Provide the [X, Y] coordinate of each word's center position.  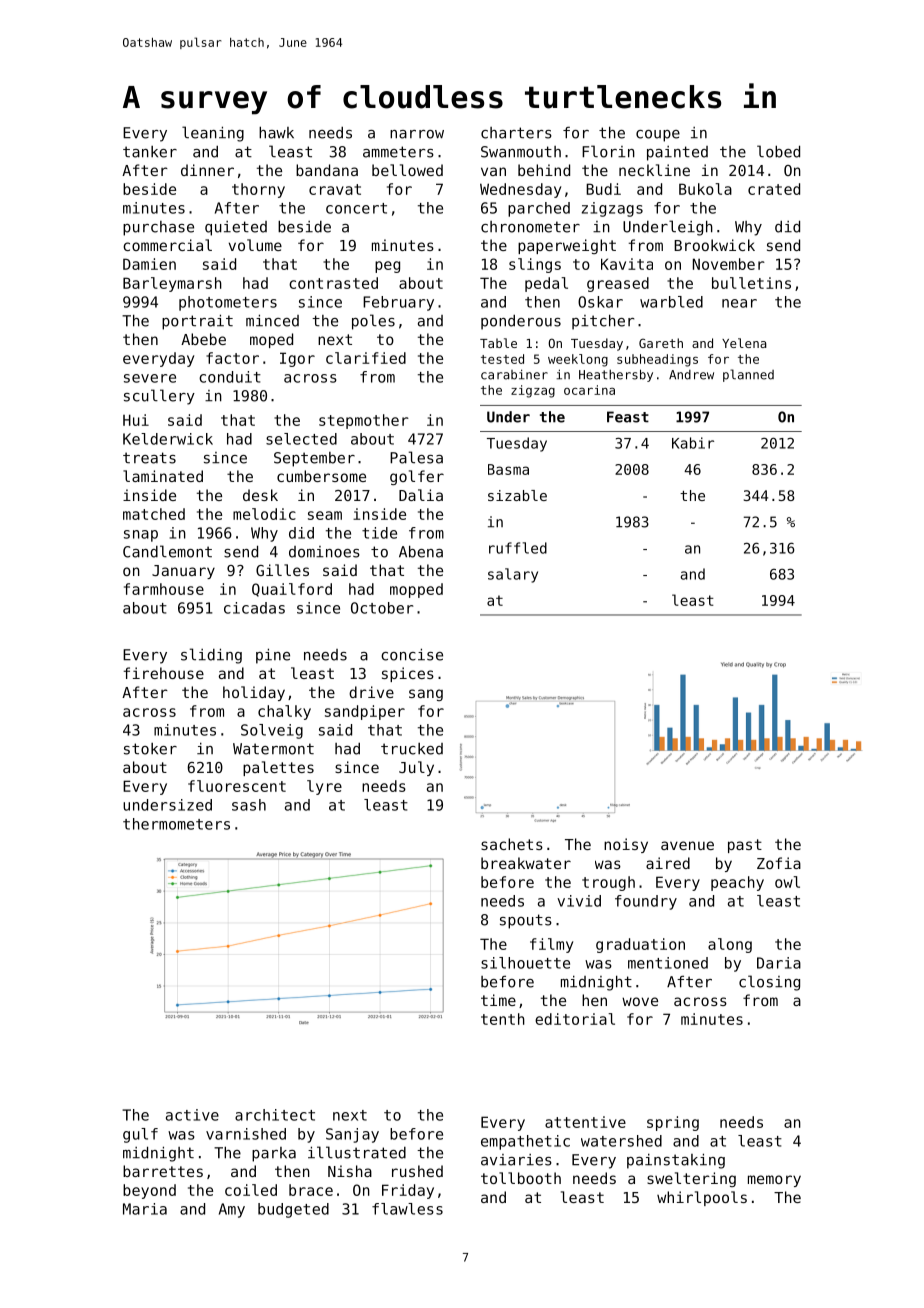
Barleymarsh [172, 284]
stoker [150, 749]
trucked [412, 749]
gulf [140, 1135]
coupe [658, 136]
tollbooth [521, 1178]
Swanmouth [521, 152]
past [745, 846]
